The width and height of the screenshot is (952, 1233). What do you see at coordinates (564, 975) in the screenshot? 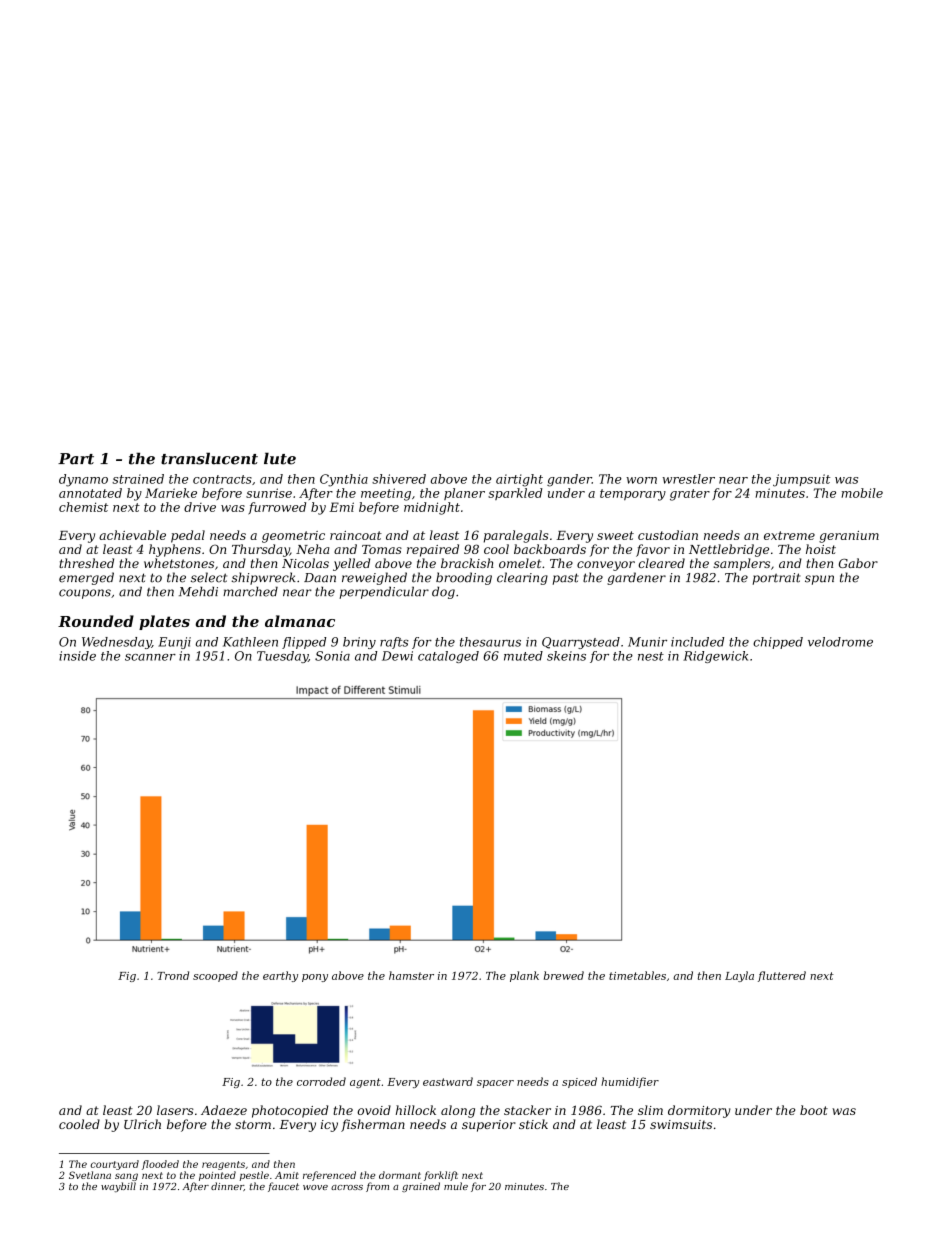
I see `brewed` at bounding box center [564, 975].
